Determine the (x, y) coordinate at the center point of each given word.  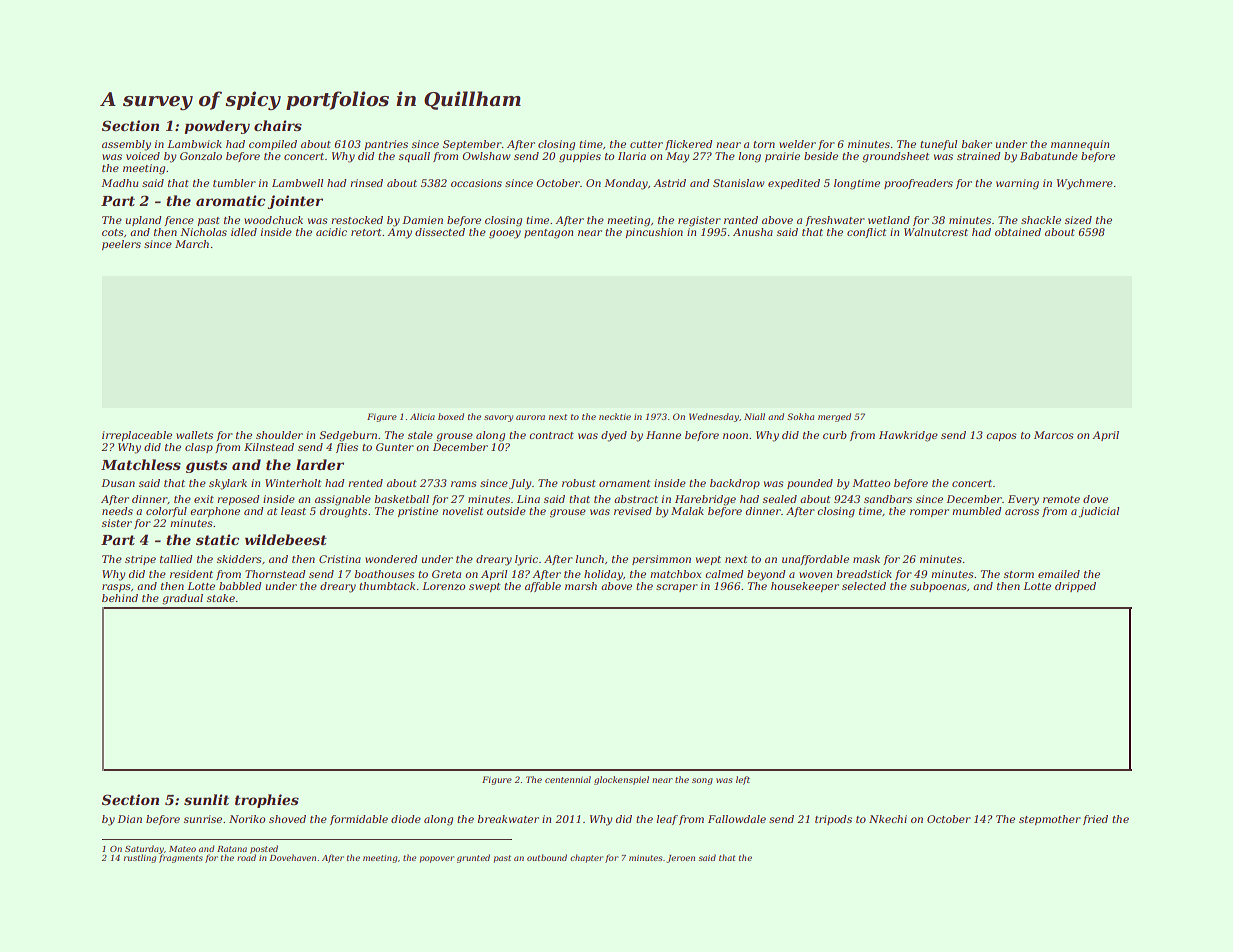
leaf (667, 820)
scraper (677, 588)
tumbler (234, 183)
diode (406, 819)
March (192, 244)
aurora (530, 417)
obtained (1018, 232)
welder (797, 144)
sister (117, 523)
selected (864, 586)
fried (1095, 820)
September (472, 145)
